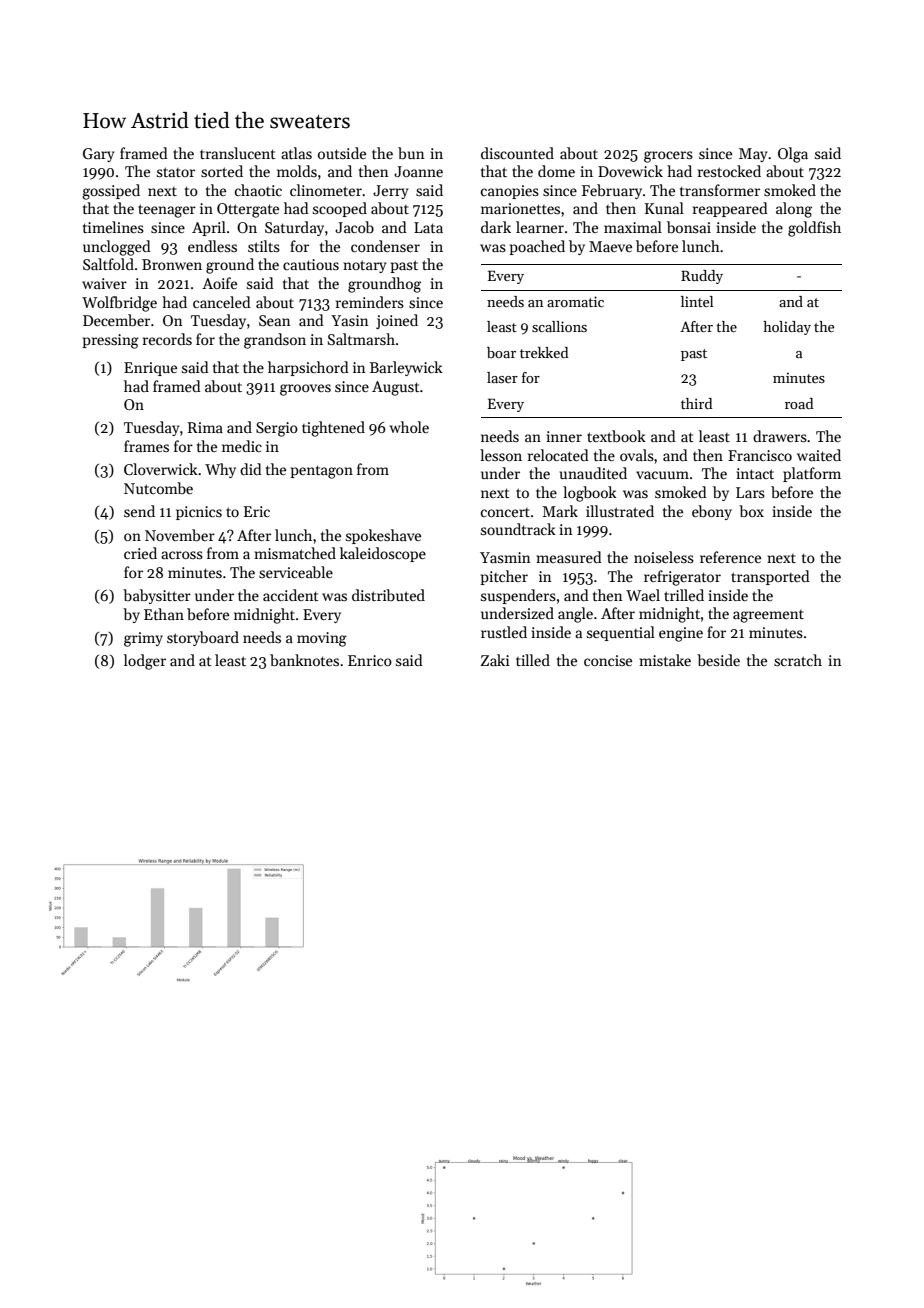  What do you see at coordinates (593, 473) in the screenshot?
I see `unaudited` at bounding box center [593, 473].
